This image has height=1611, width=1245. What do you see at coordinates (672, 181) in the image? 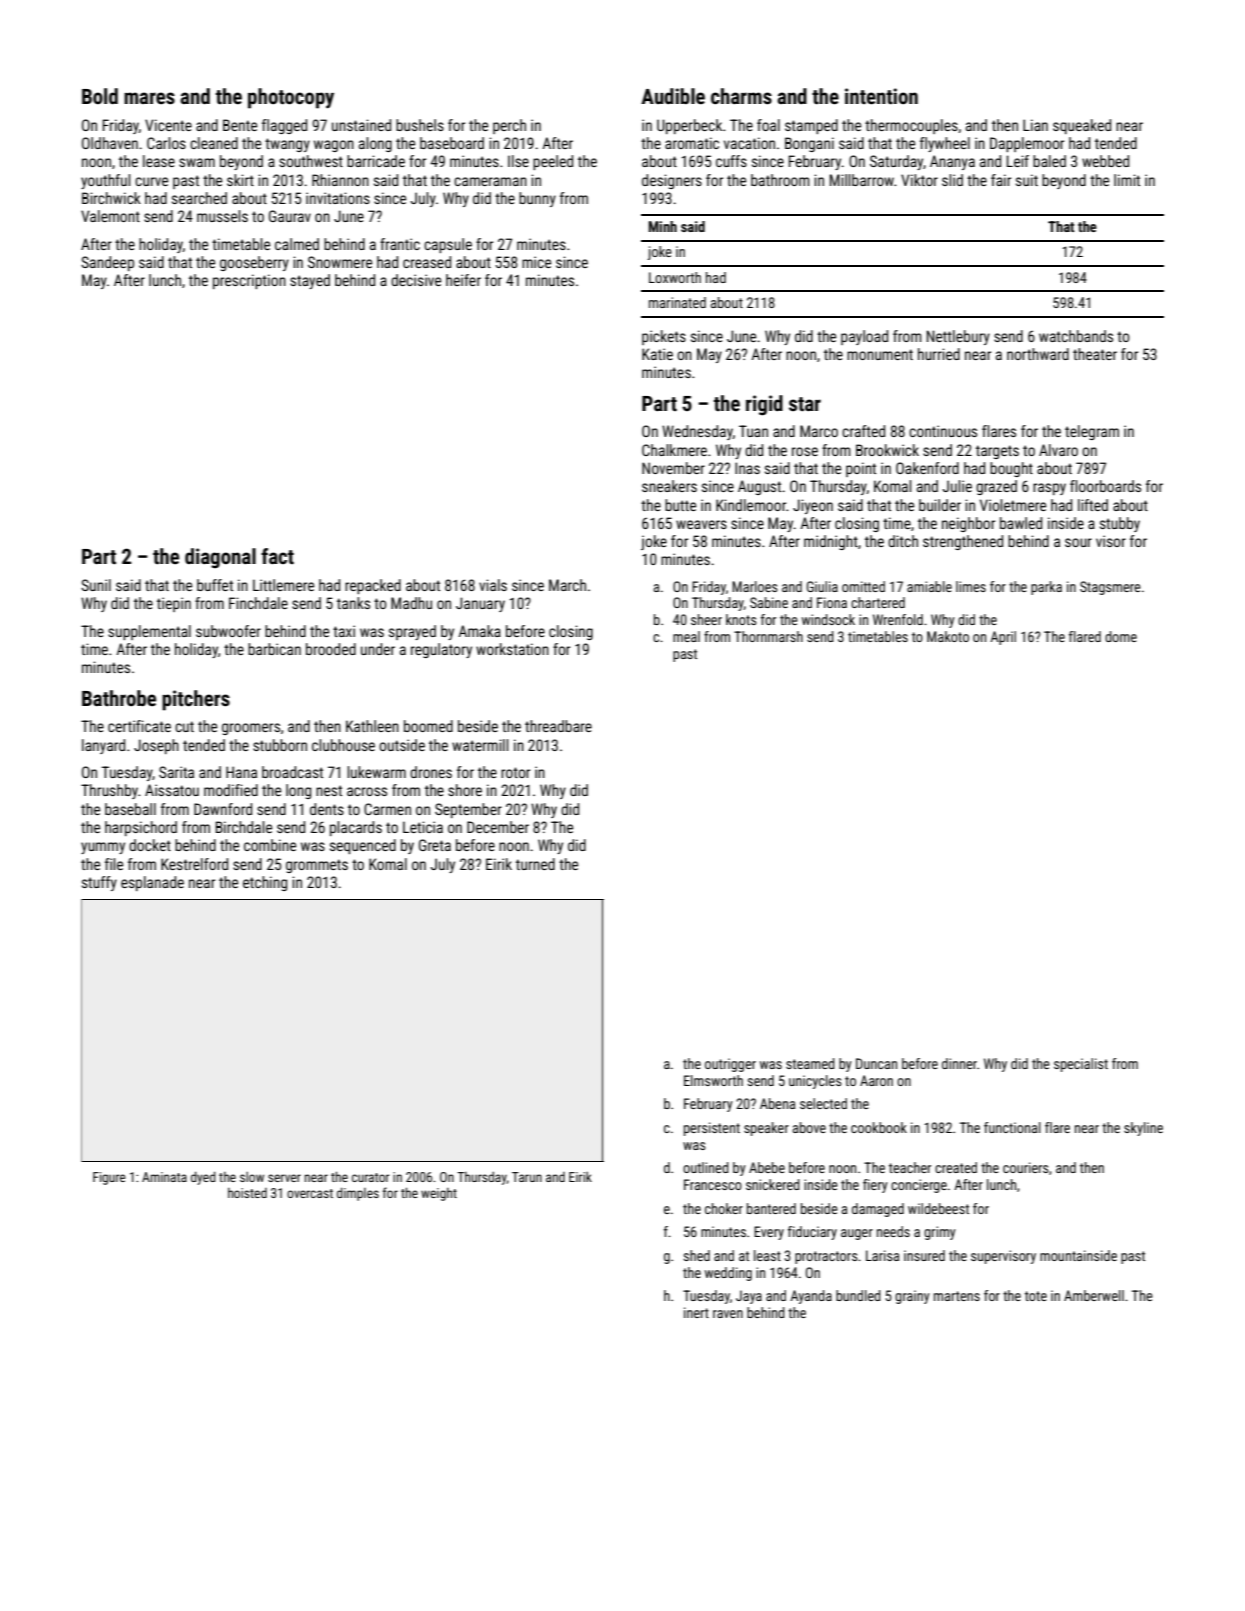
I see `designers` at bounding box center [672, 181].
